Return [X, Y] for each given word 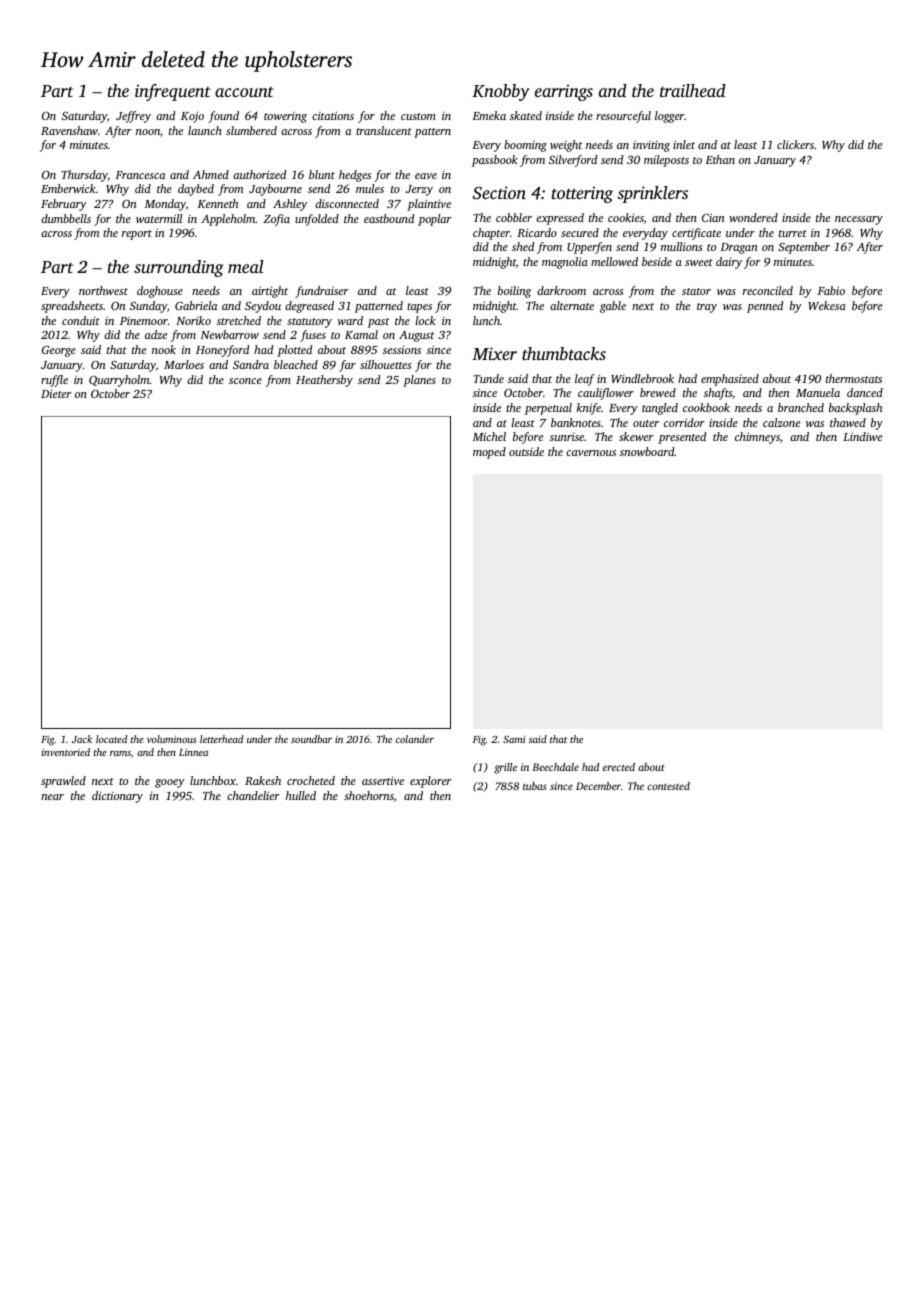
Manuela [818, 392]
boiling [514, 292]
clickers [795, 144]
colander [415, 739]
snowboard [647, 451]
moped [489, 453]
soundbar [311, 739]
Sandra [251, 364]
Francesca [140, 175]
